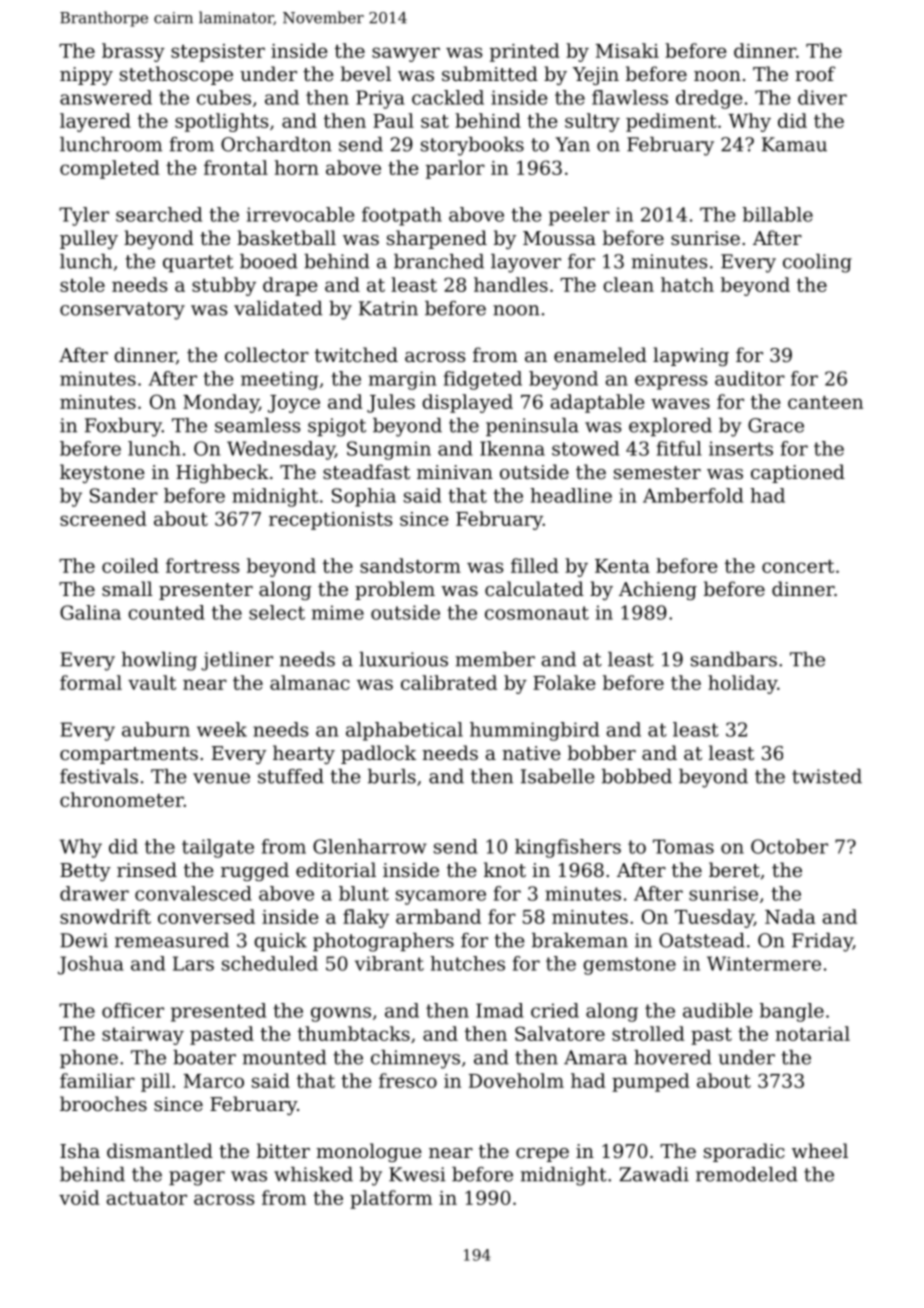 This screenshot has height=1308, width=924. I want to click on roof, so click(815, 73).
